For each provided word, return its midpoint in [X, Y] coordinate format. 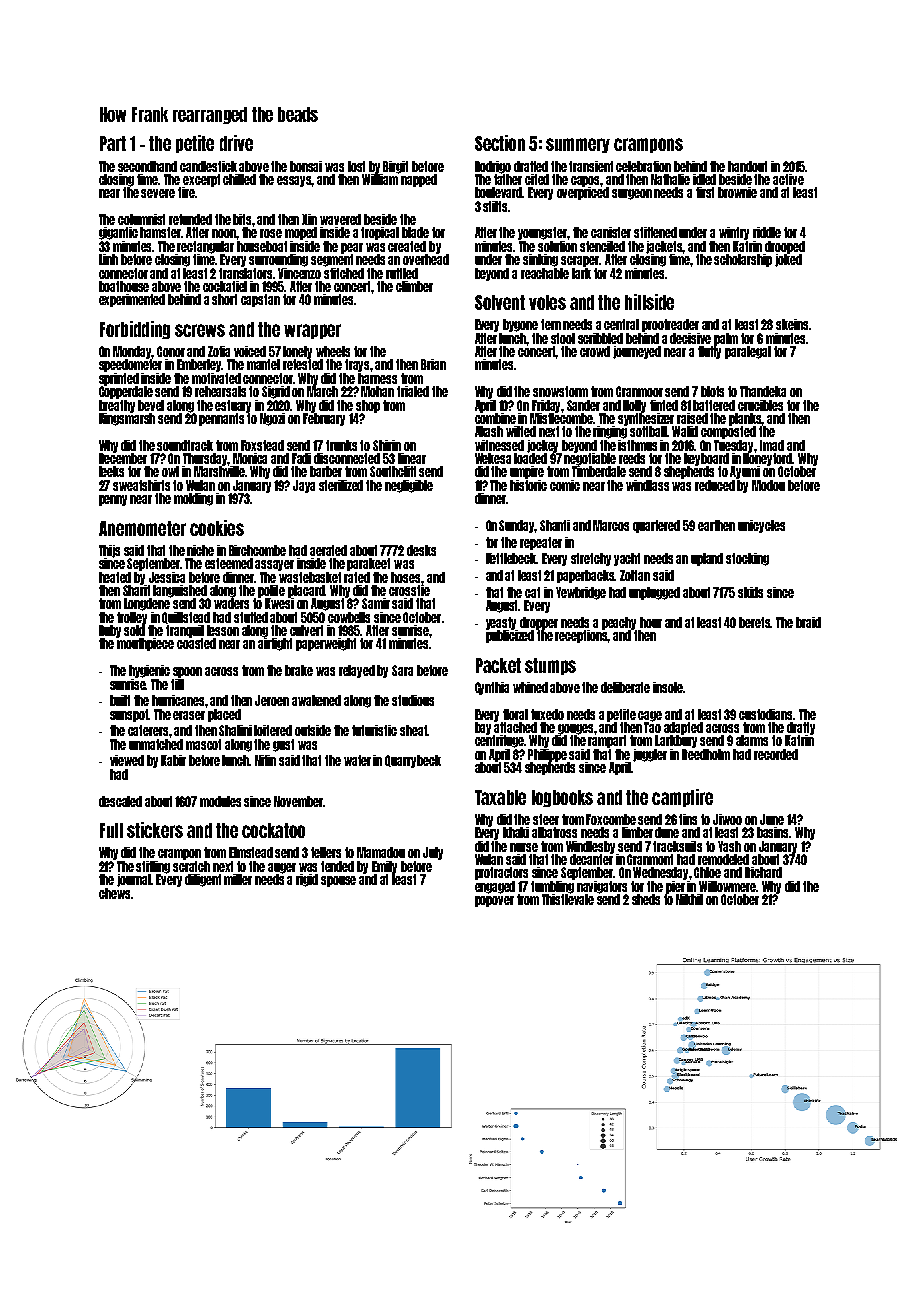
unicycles [761, 526]
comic [565, 485]
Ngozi [272, 419]
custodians [766, 714]
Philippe [547, 755]
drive [236, 143]
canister [611, 232]
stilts [495, 206]
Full [111, 830]
